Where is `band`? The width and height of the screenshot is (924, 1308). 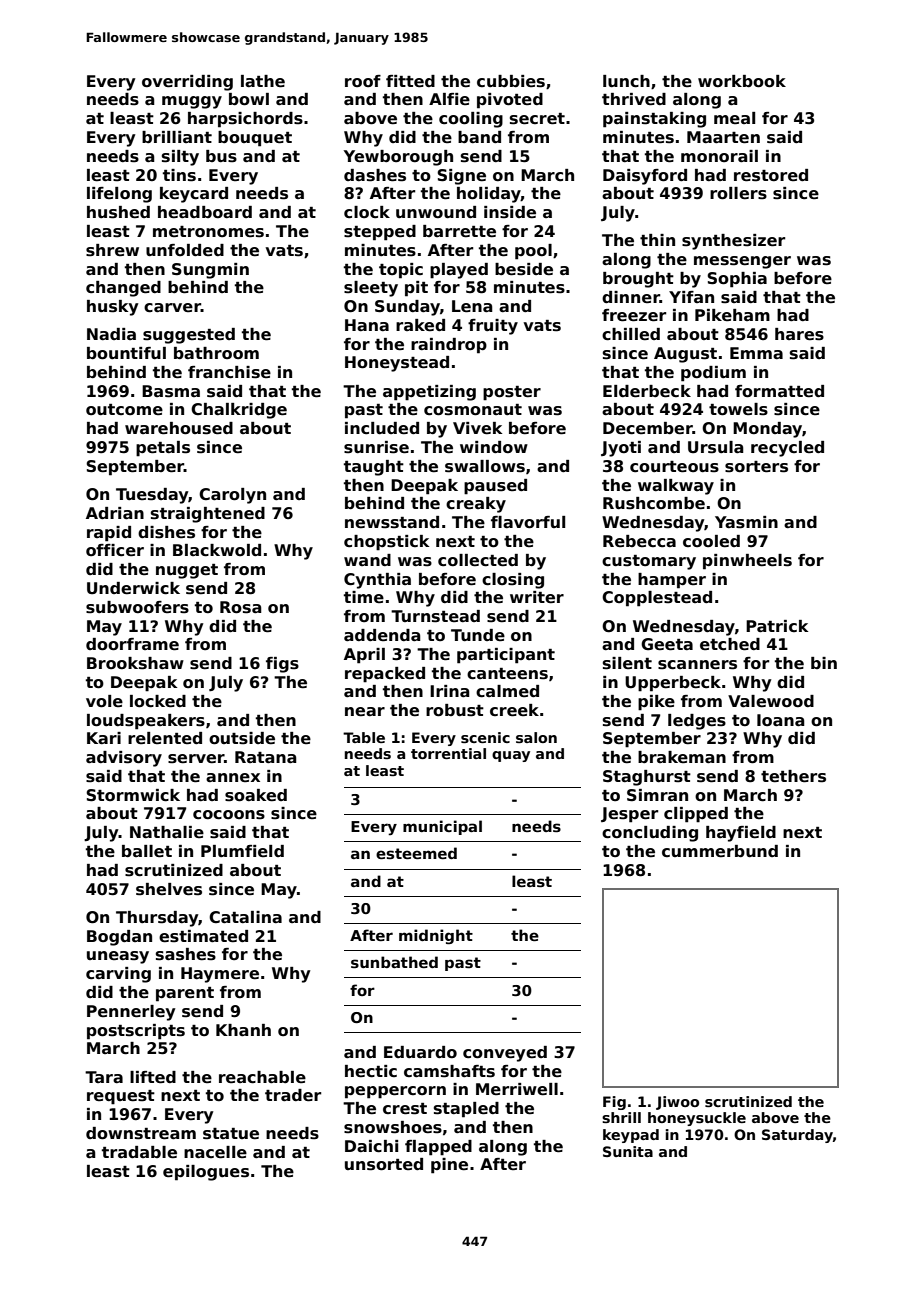 band is located at coordinates (479, 137).
